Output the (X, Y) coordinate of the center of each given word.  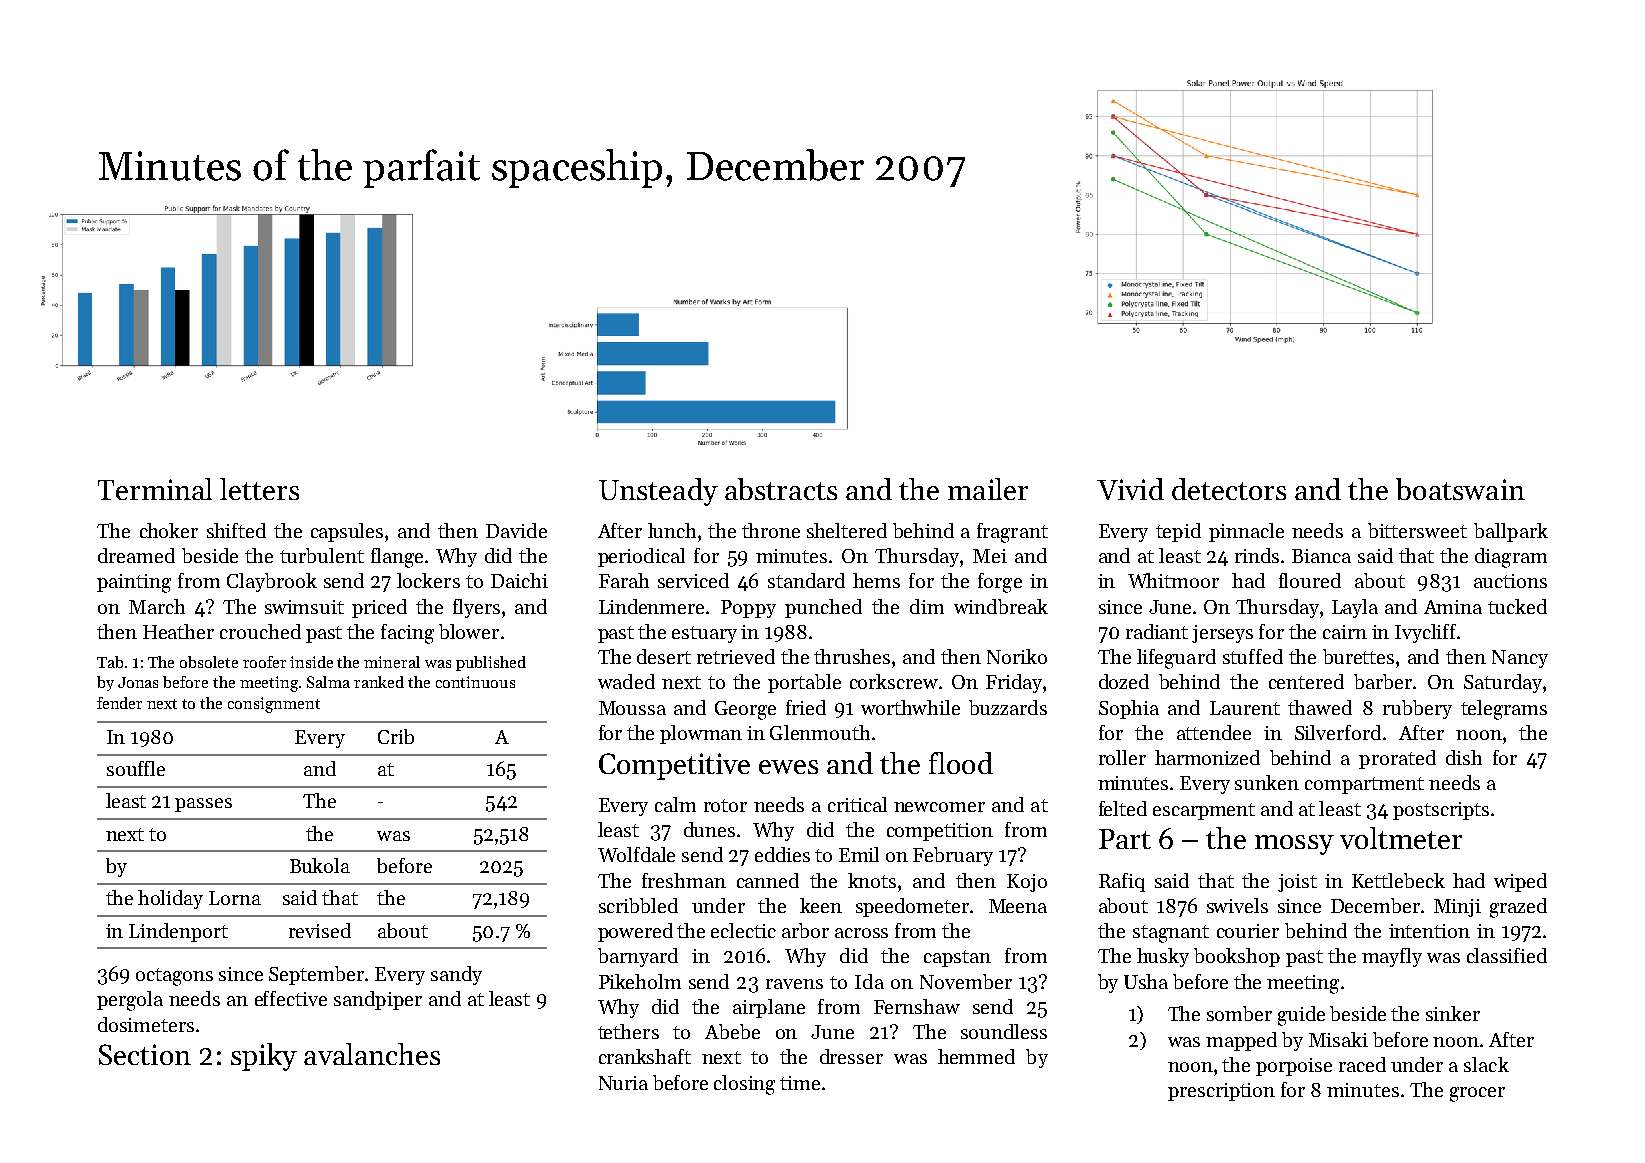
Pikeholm (640, 981)
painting (134, 583)
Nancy (1520, 659)
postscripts (1441, 811)
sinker (1453, 1013)
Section (145, 1054)
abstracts (781, 489)
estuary (704, 634)
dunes (709, 829)
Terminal (155, 489)
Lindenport (178, 932)
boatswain (1460, 489)
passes (203, 805)
